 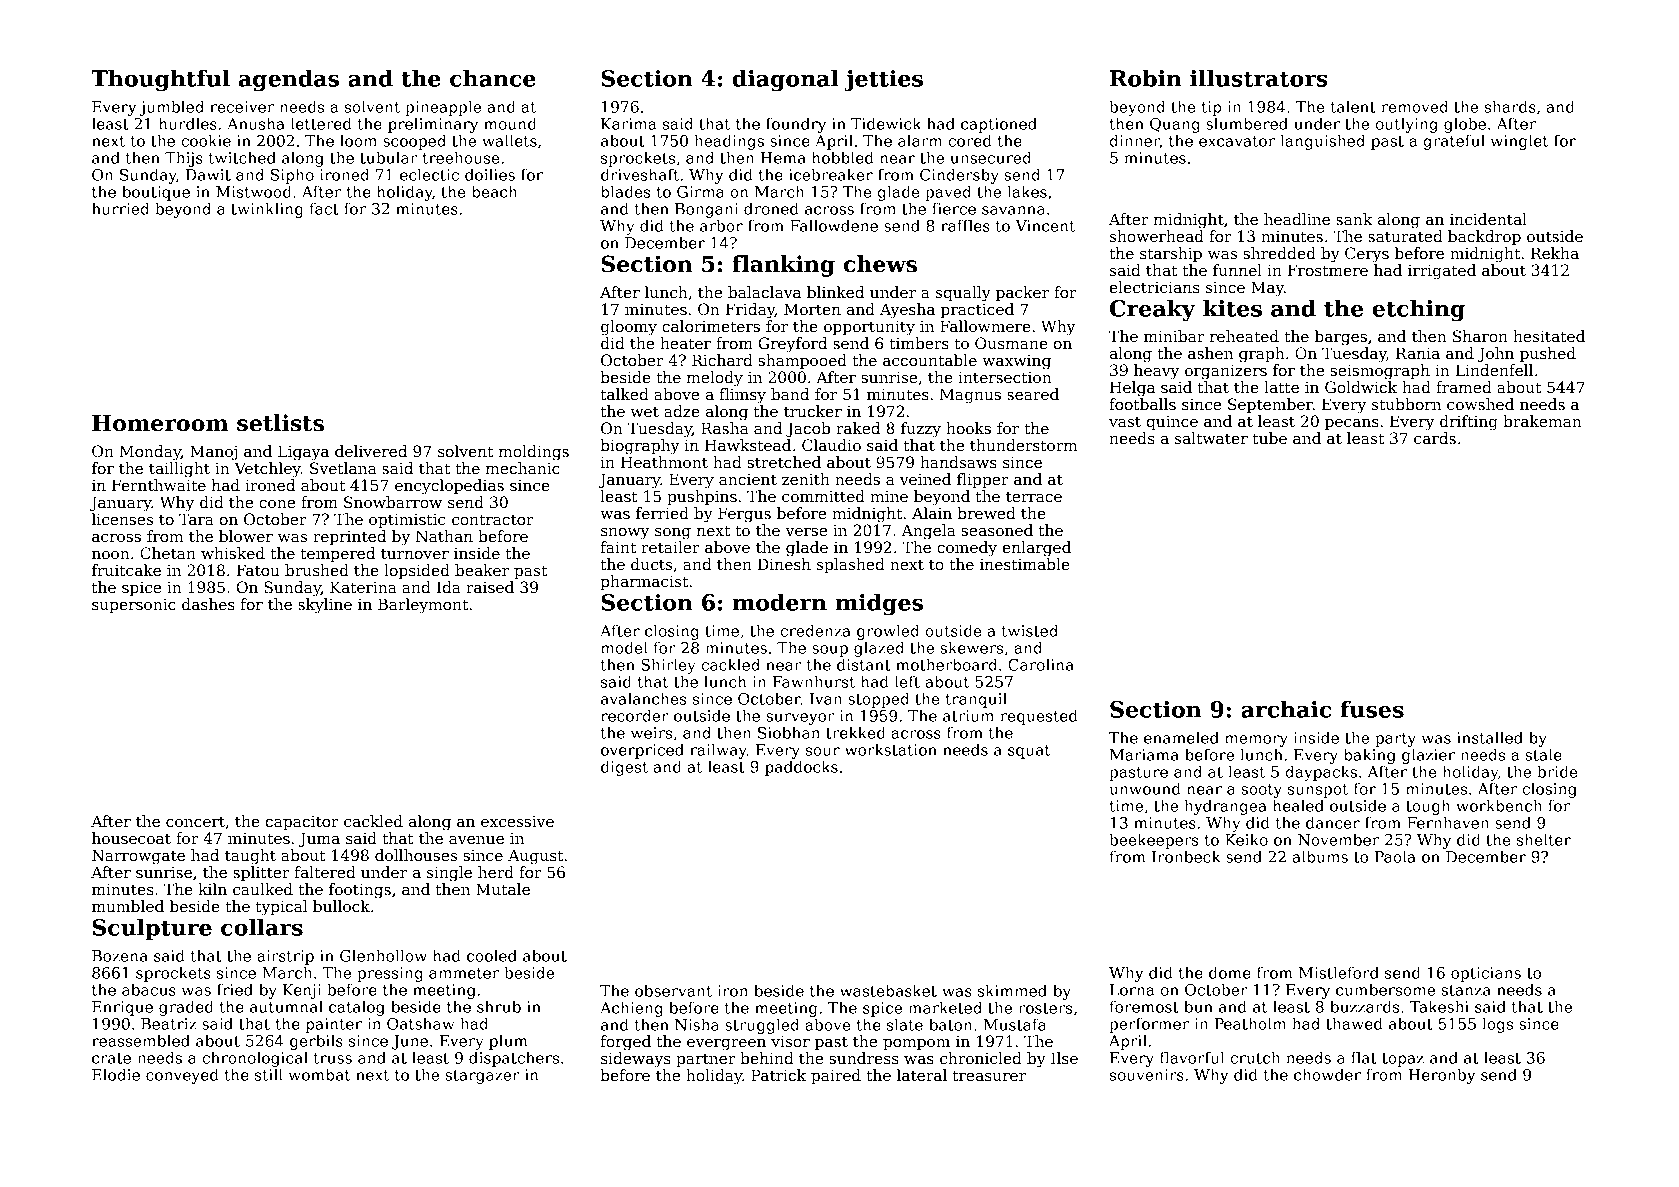 I want to click on languished, so click(x=1322, y=142).
